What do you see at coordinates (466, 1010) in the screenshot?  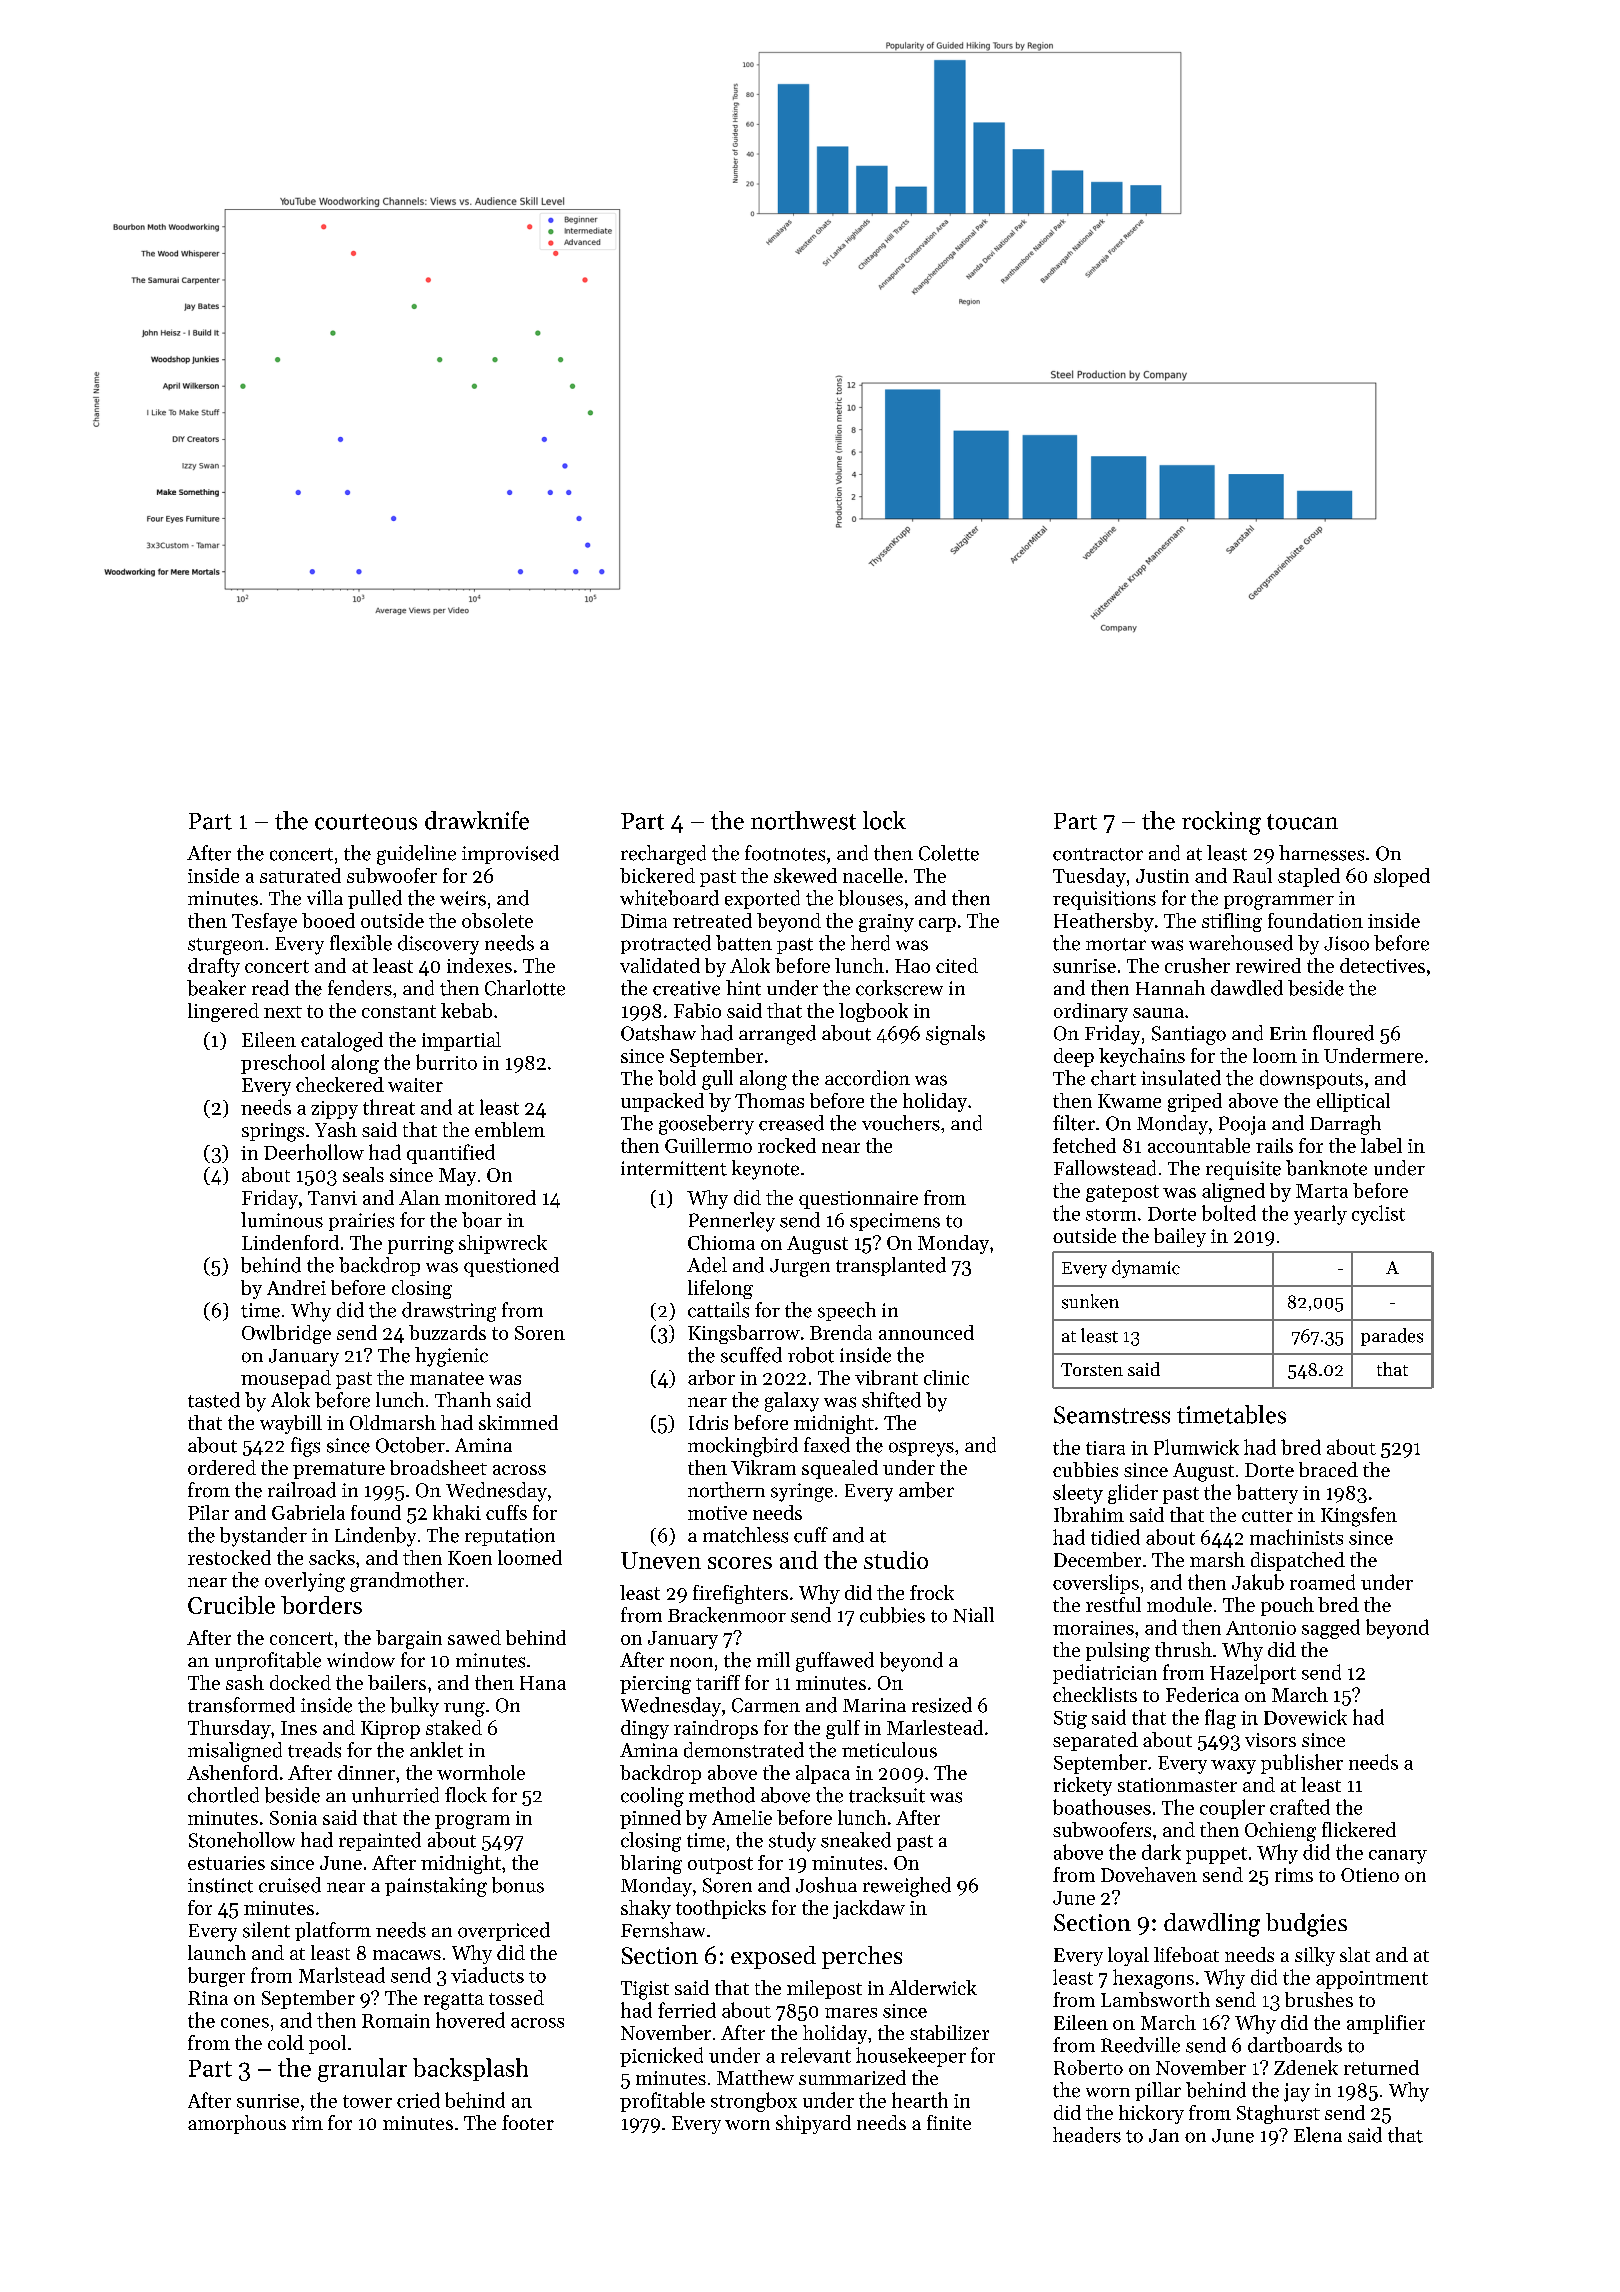 I see `kebab` at bounding box center [466, 1010].
